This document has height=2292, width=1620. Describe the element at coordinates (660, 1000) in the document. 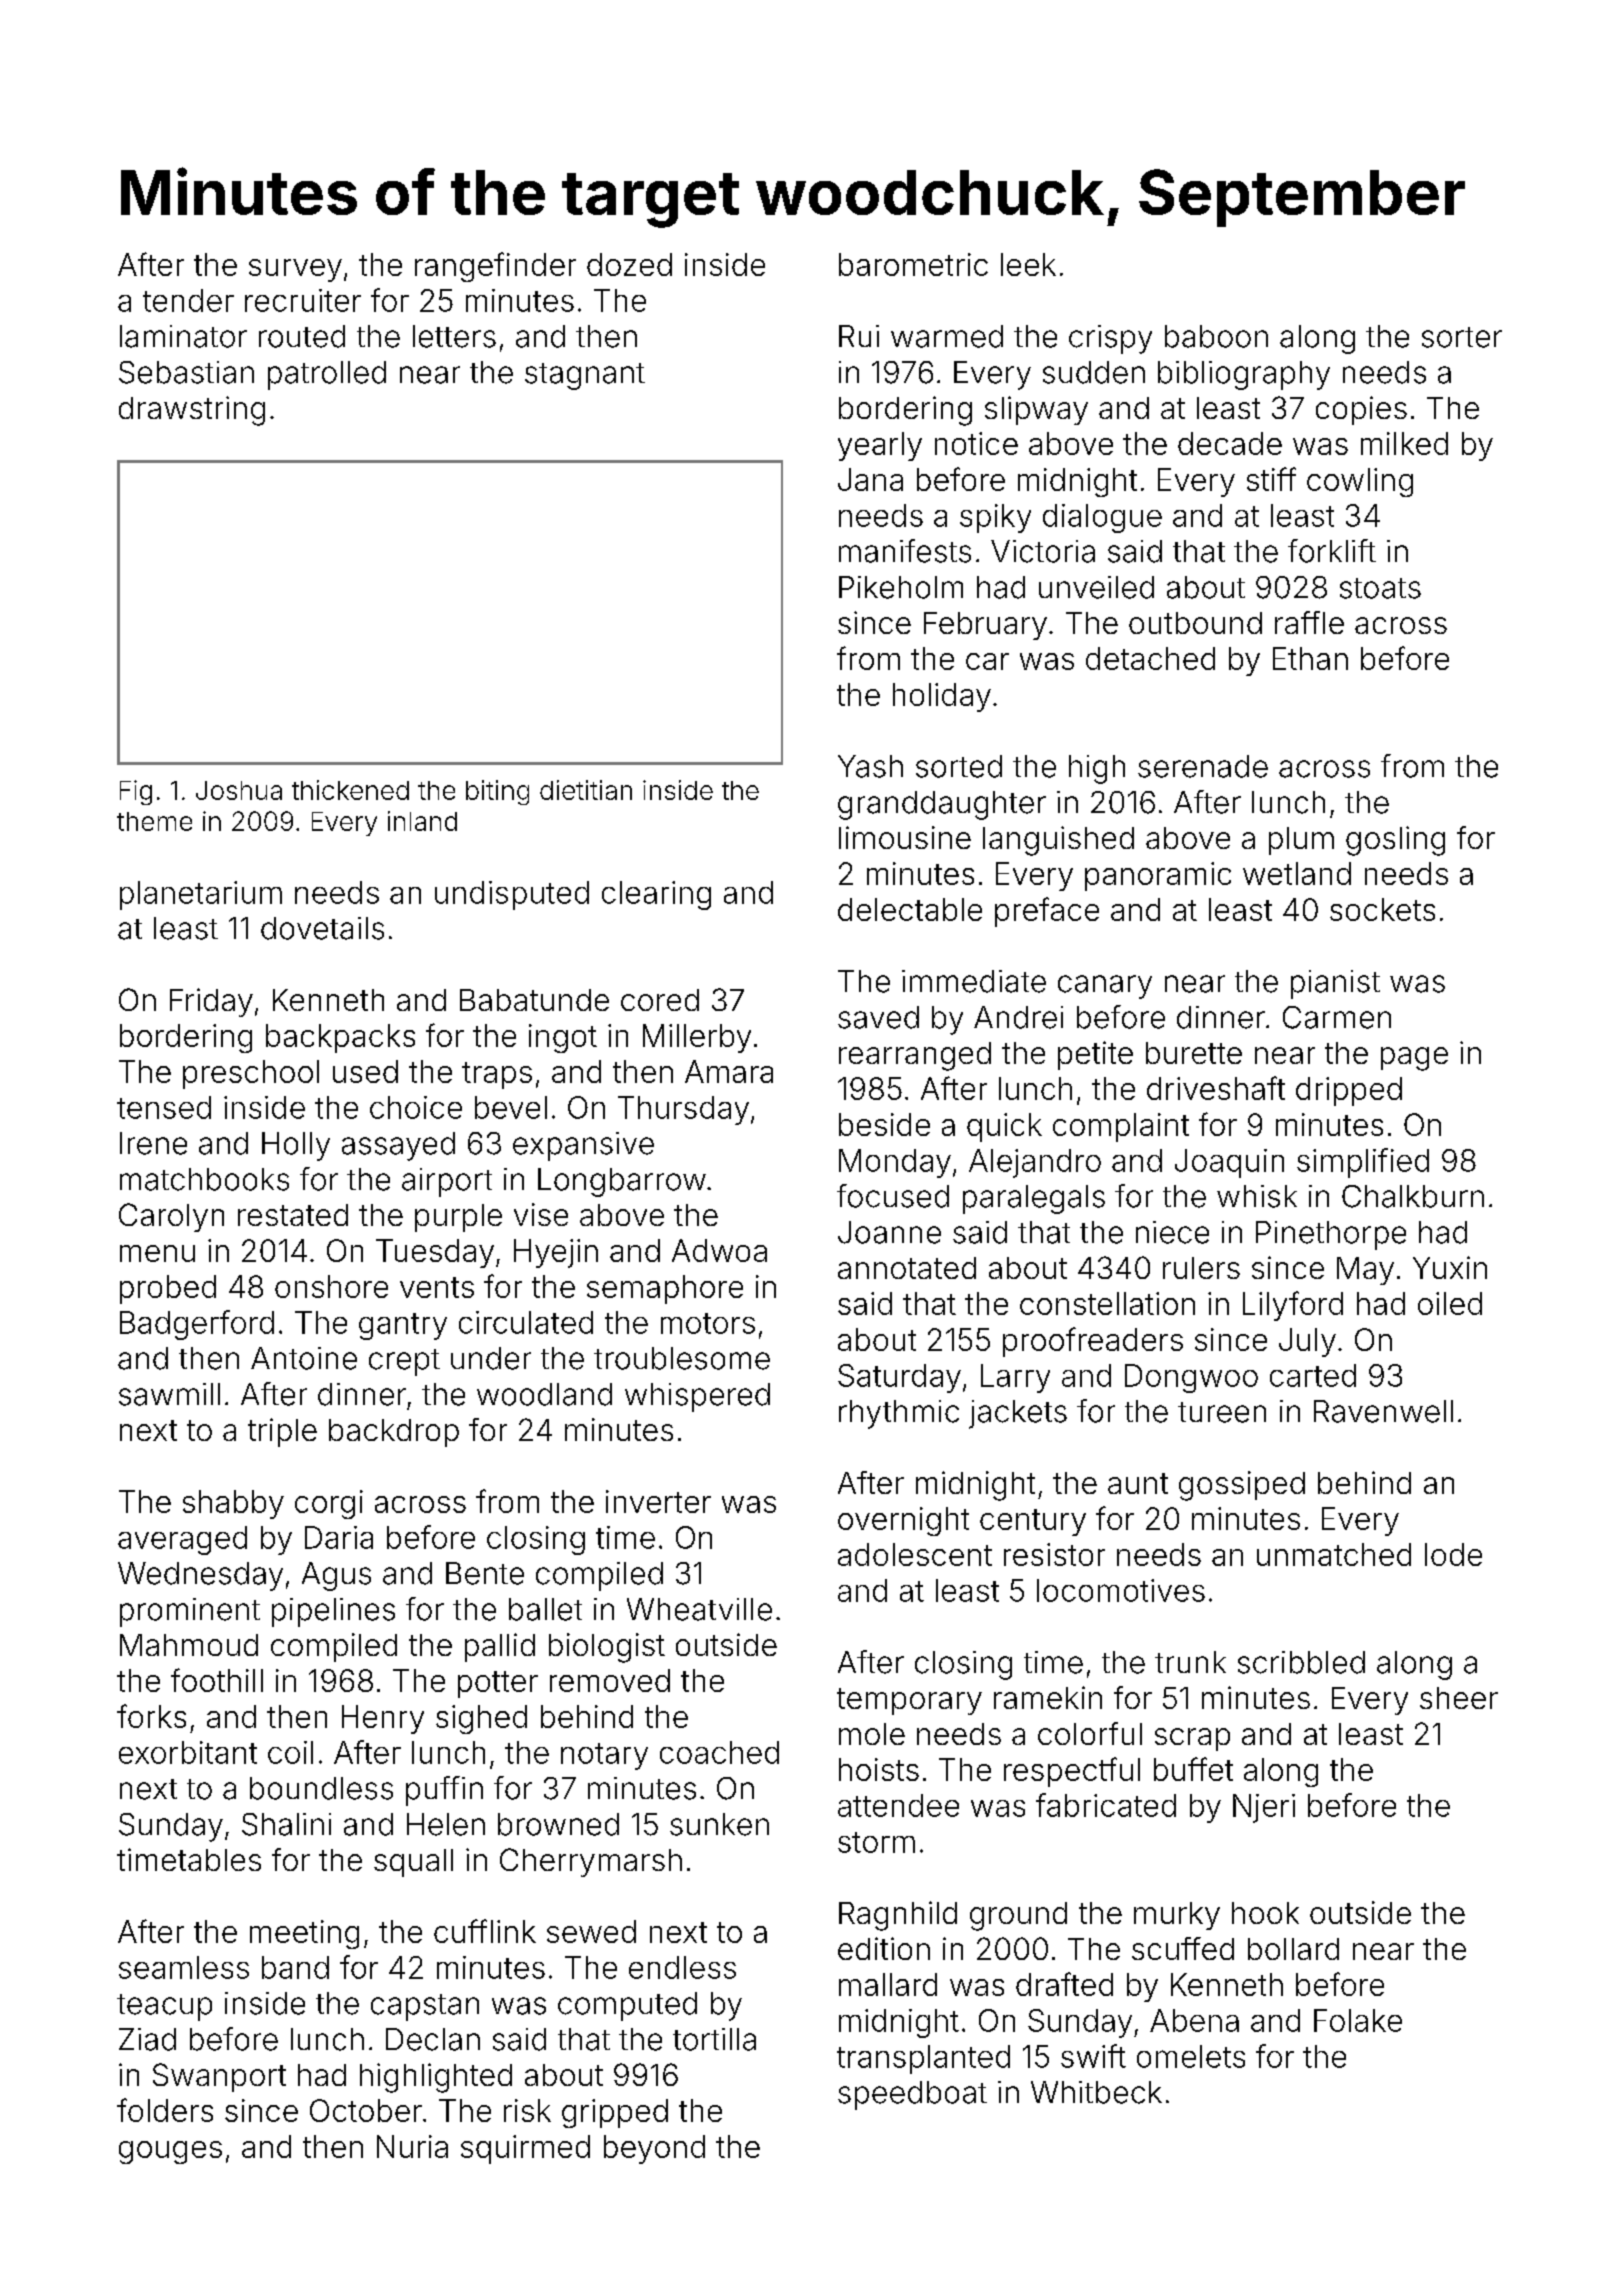

I see `cored` at that location.
